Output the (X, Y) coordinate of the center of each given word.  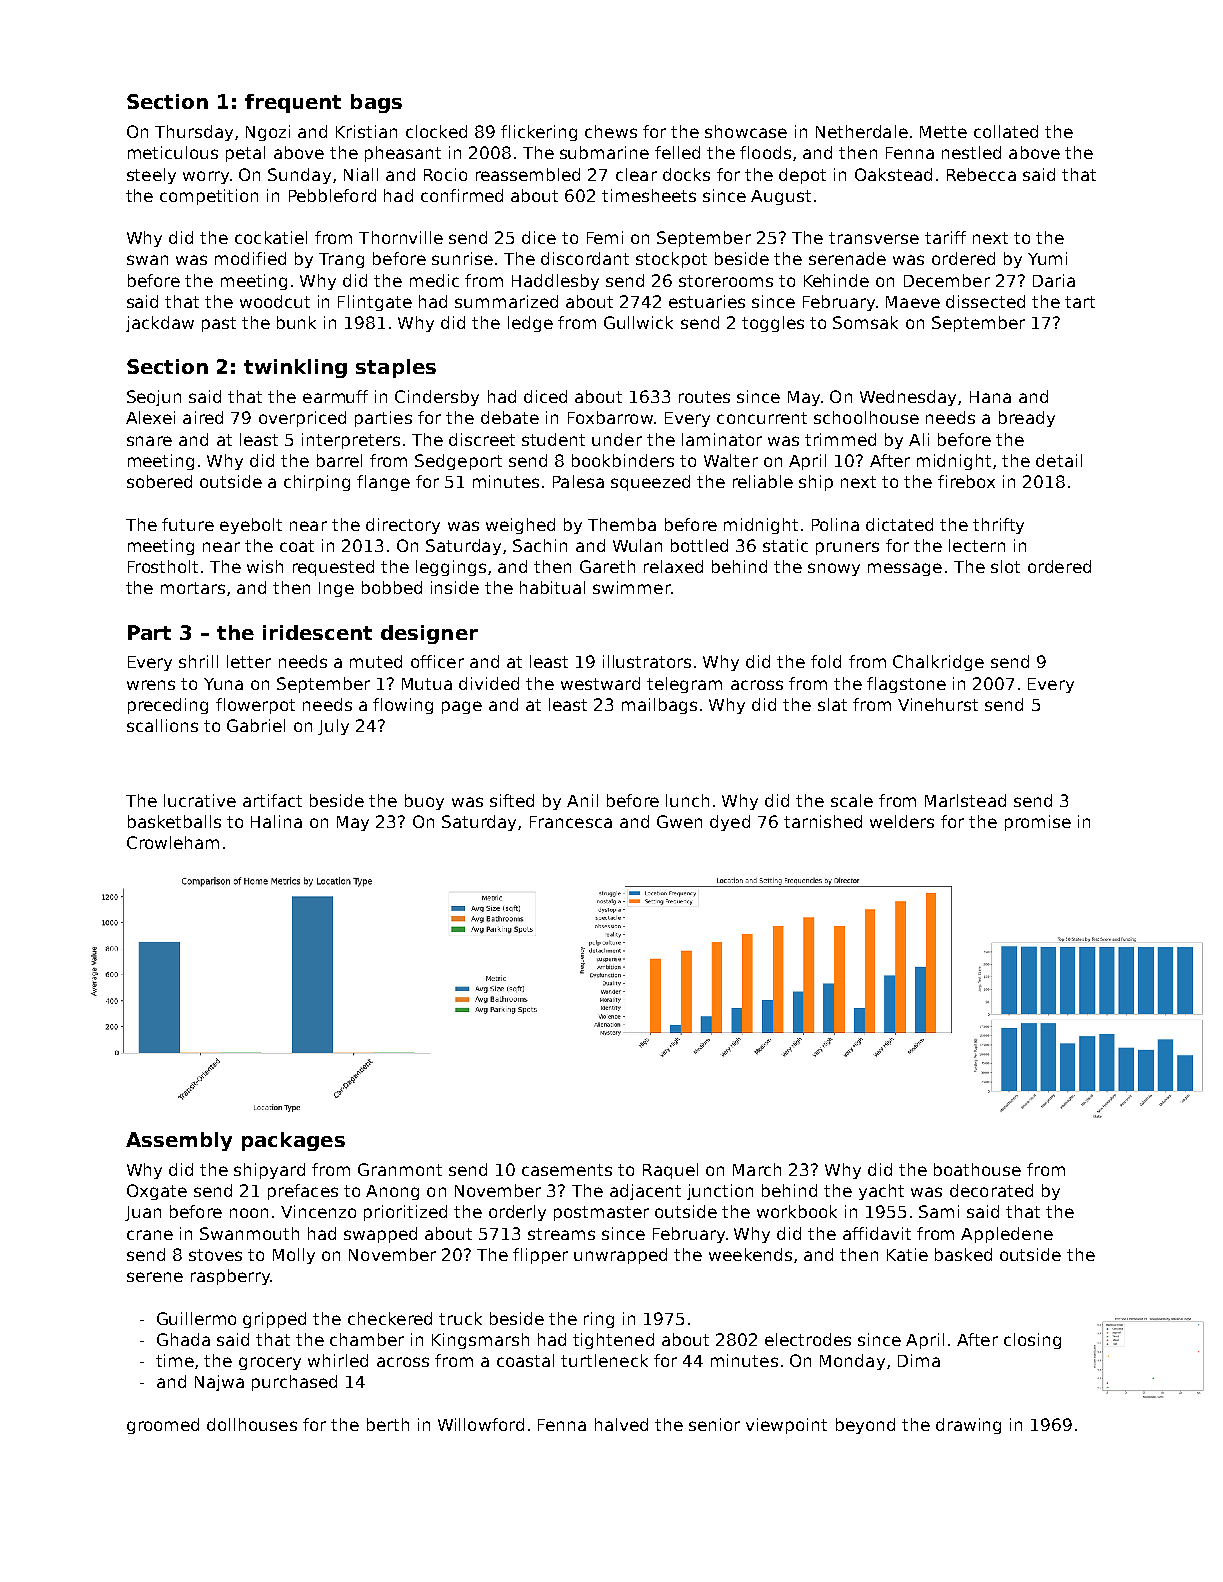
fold (826, 661)
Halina (276, 821)
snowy (834, 569)
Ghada (183, 1339)
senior (714, 1424)
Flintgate (375, 303)
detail (1059, 460)
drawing (968, 1426)
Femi (605, 237)
